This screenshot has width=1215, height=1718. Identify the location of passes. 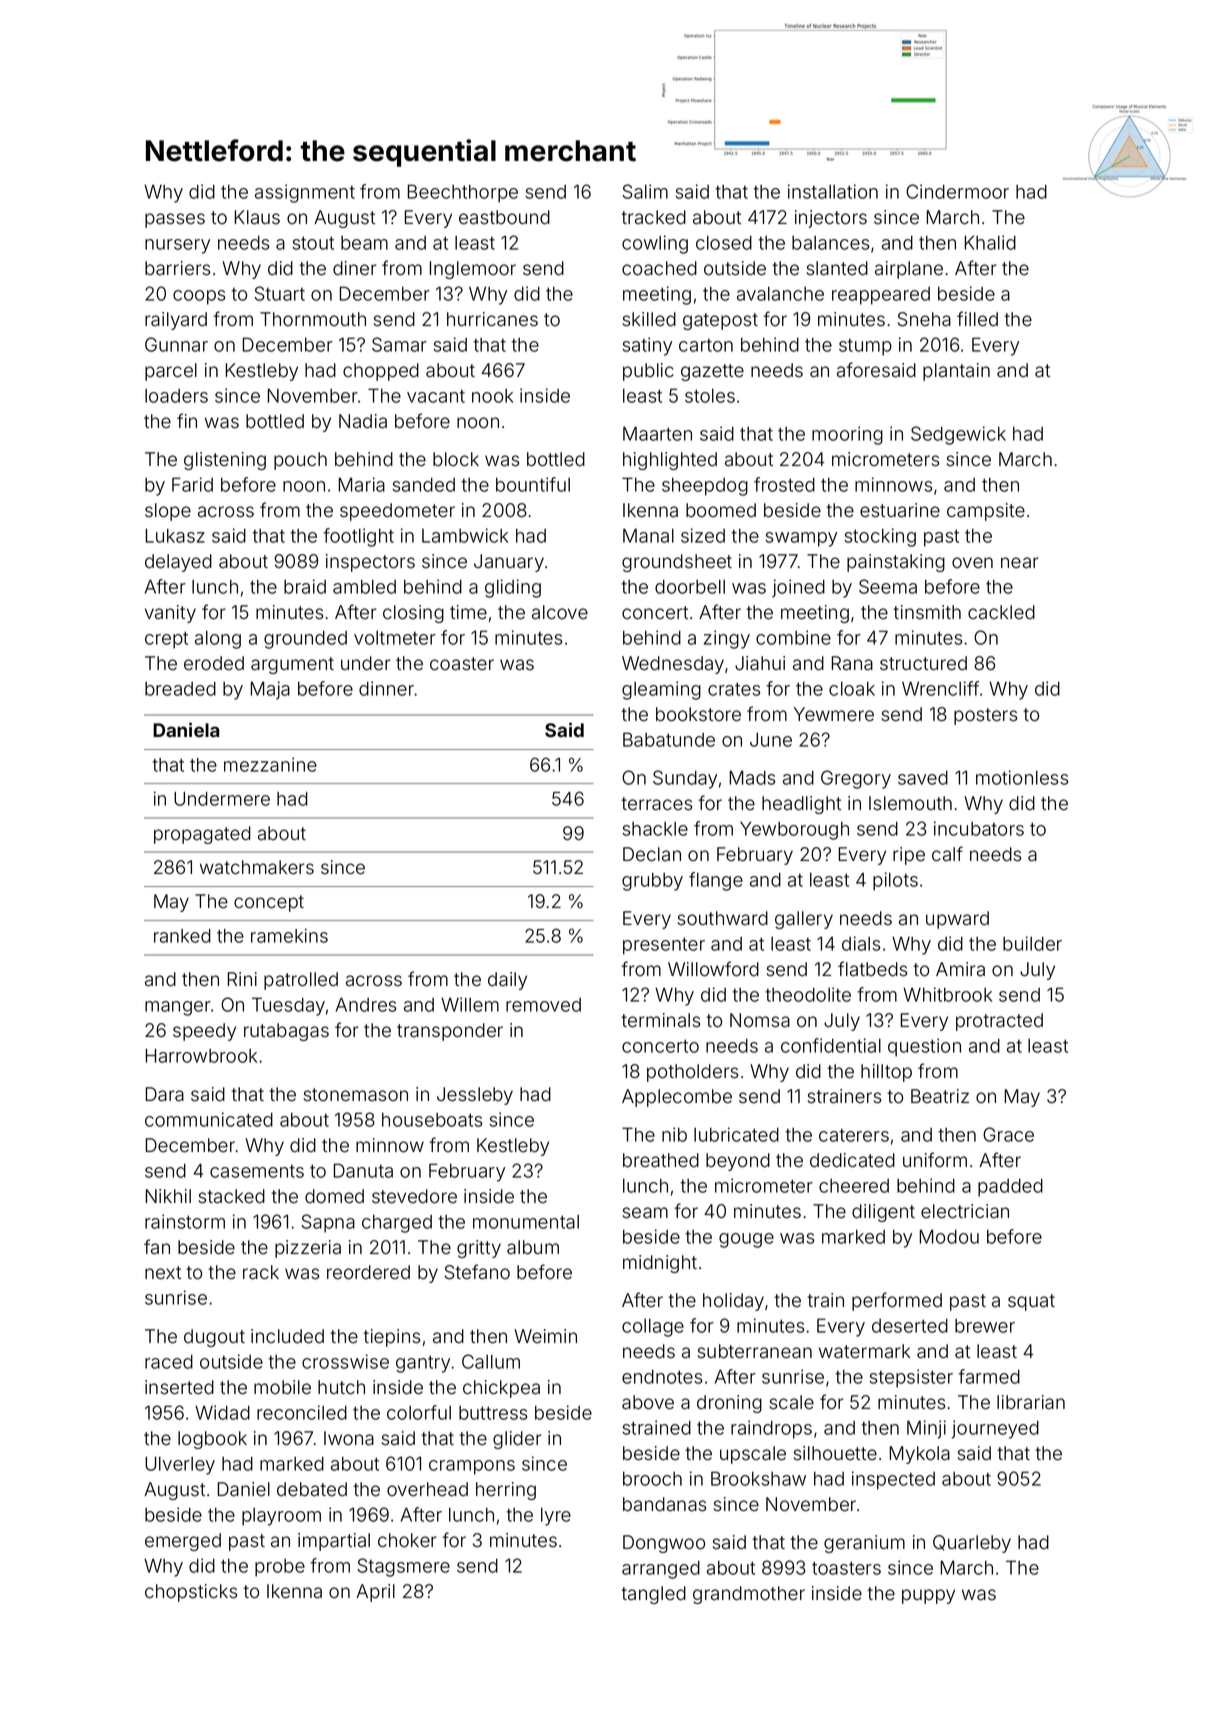
(175, 220).
